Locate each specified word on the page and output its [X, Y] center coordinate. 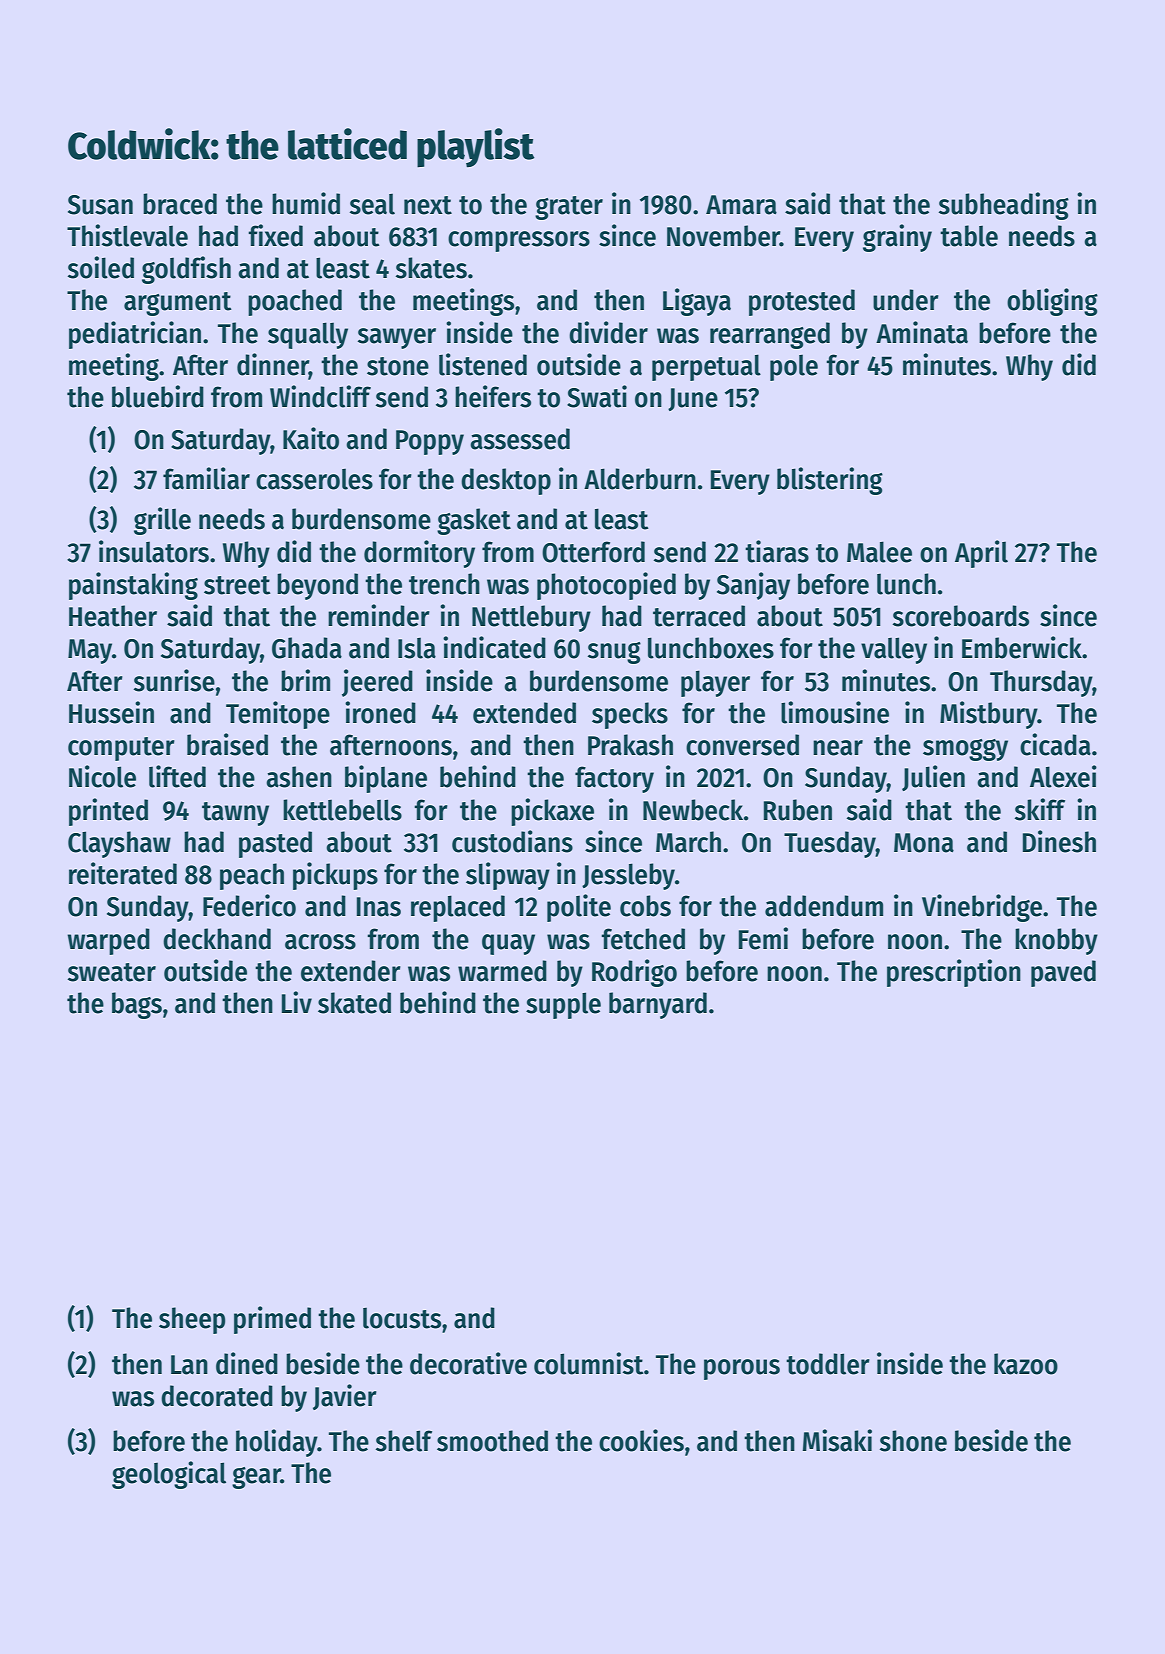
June [693, 399]
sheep [192, 1320]
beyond [317, 586]
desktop [506, 481]
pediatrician [135, 335]
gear [256, 1478]
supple [563, 1005]
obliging [1052, 302]
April [981, 554]
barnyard [658, 1005]
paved [1063, 973]
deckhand [217, 939]
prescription [954, 973]
